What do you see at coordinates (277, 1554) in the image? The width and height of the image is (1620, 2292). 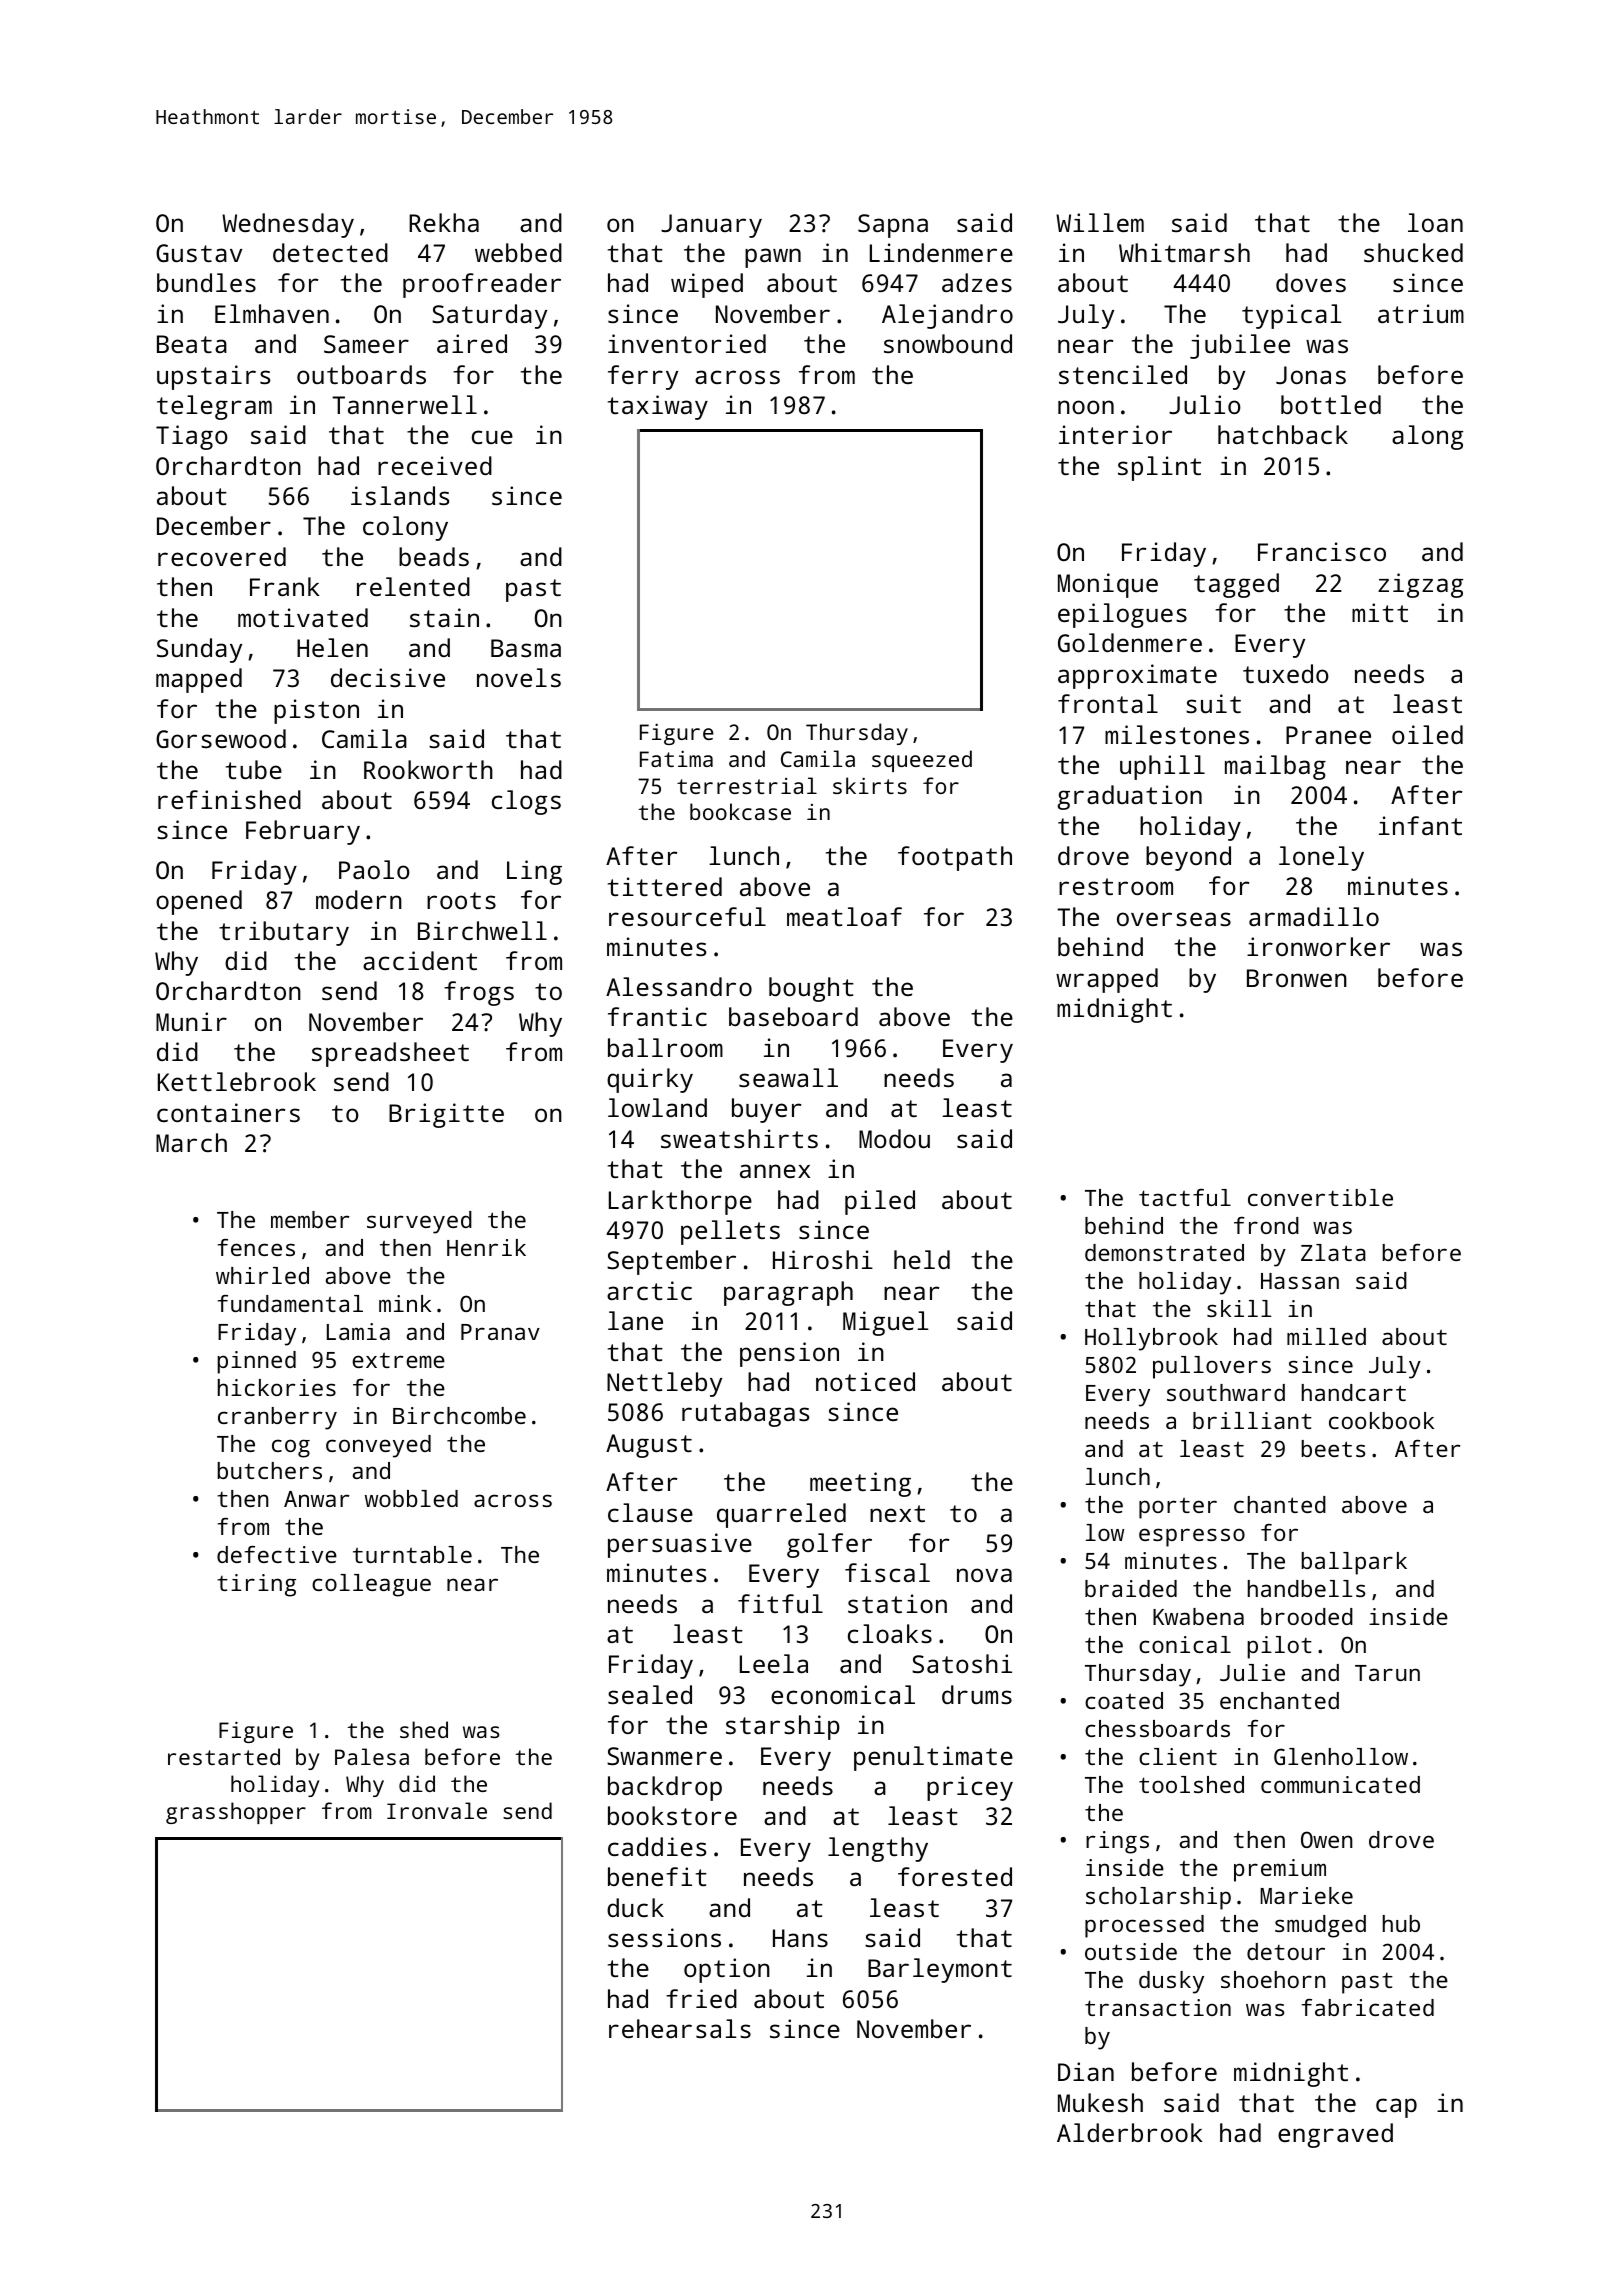 I see `defective` at bounding box center [277, 1554].
